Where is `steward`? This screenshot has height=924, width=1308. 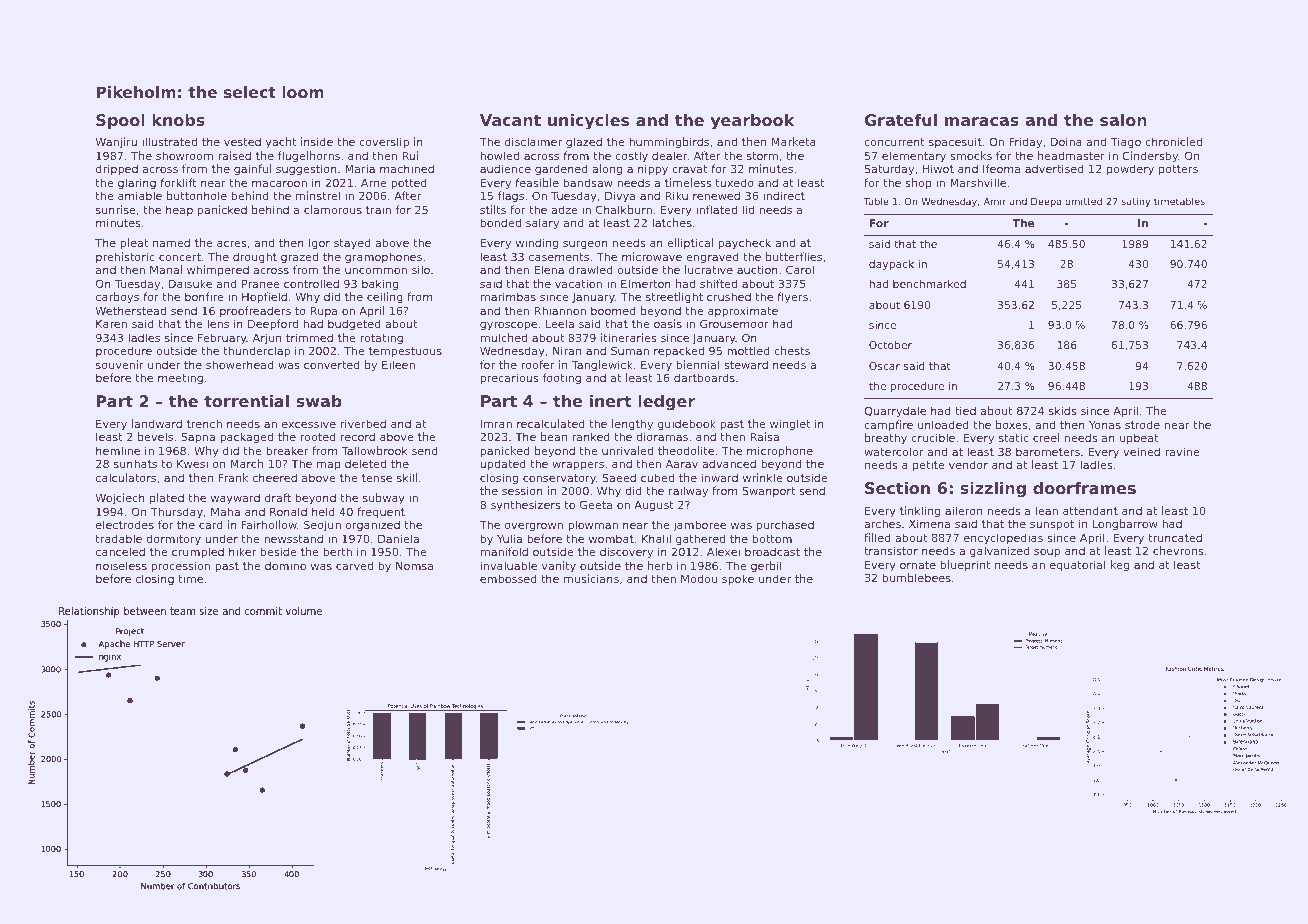
steward is located at coordinates (746, 364).
